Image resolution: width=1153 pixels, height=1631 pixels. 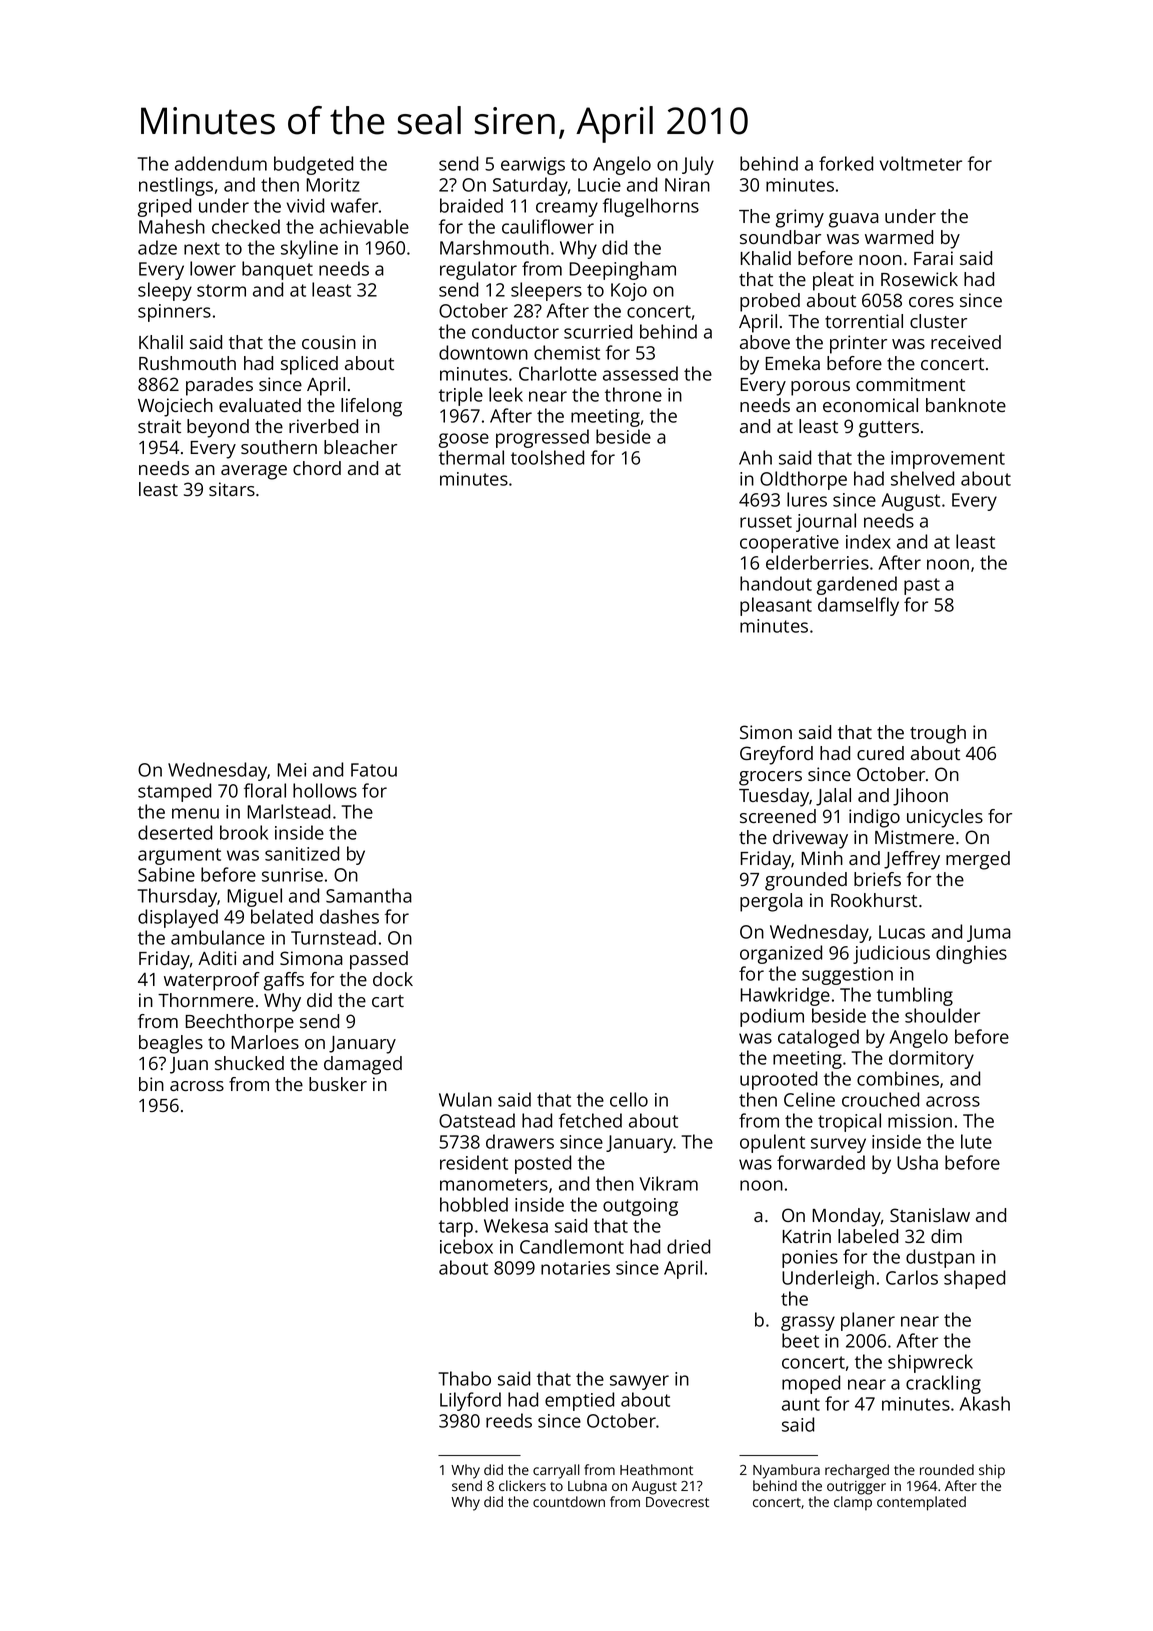 What do you see at coordinates (770, 778) in the screenshot?
I see `grocers` at bounding box center [770, 778].
